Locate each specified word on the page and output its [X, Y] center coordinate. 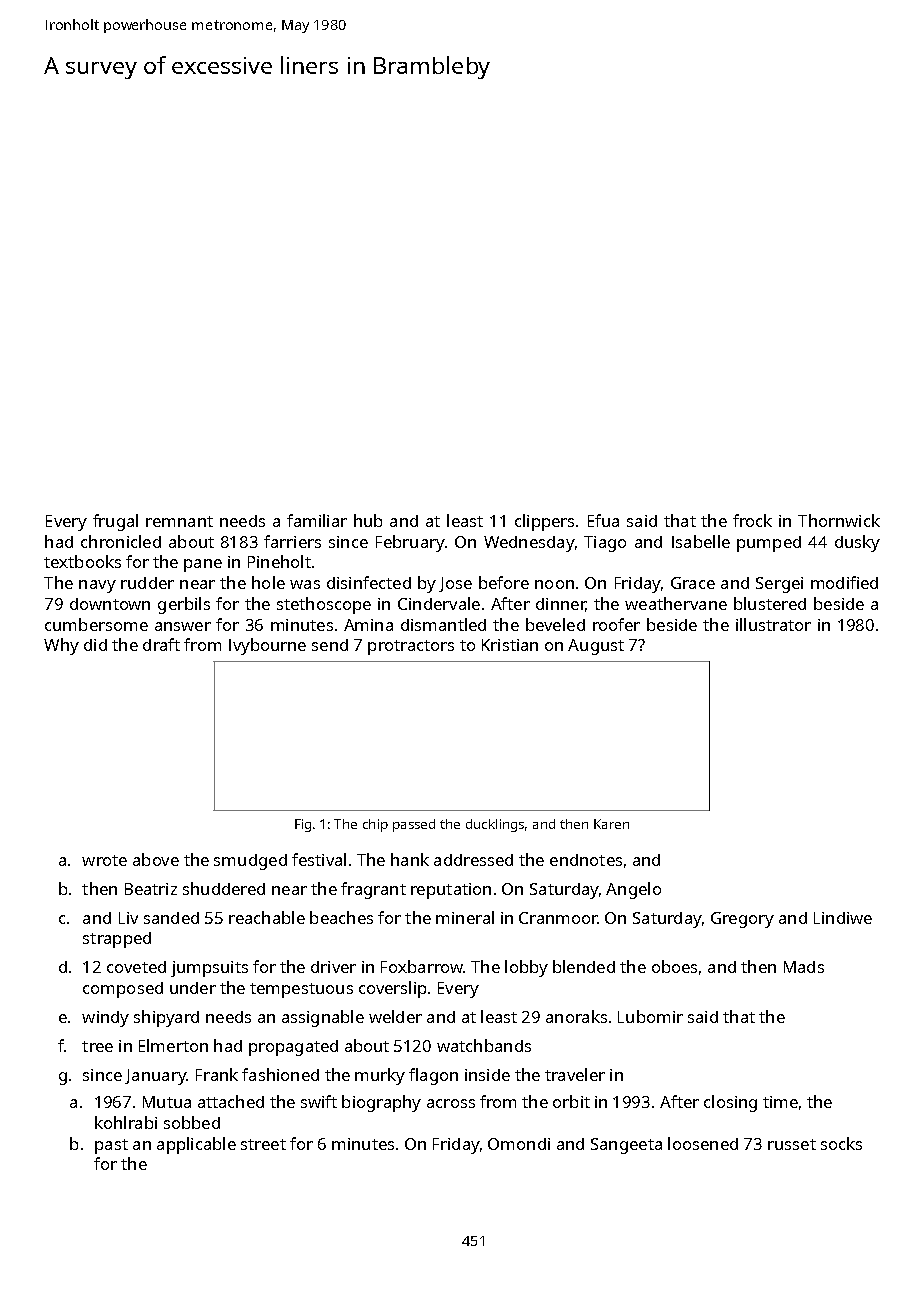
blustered [770, 603]
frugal [115, 522]
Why [61, 646]
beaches [341, 917]
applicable [196, 1145]
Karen [611, 824]
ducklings [495, 825]
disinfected [369, 582]
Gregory [742, 920]
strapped [117, 940]
